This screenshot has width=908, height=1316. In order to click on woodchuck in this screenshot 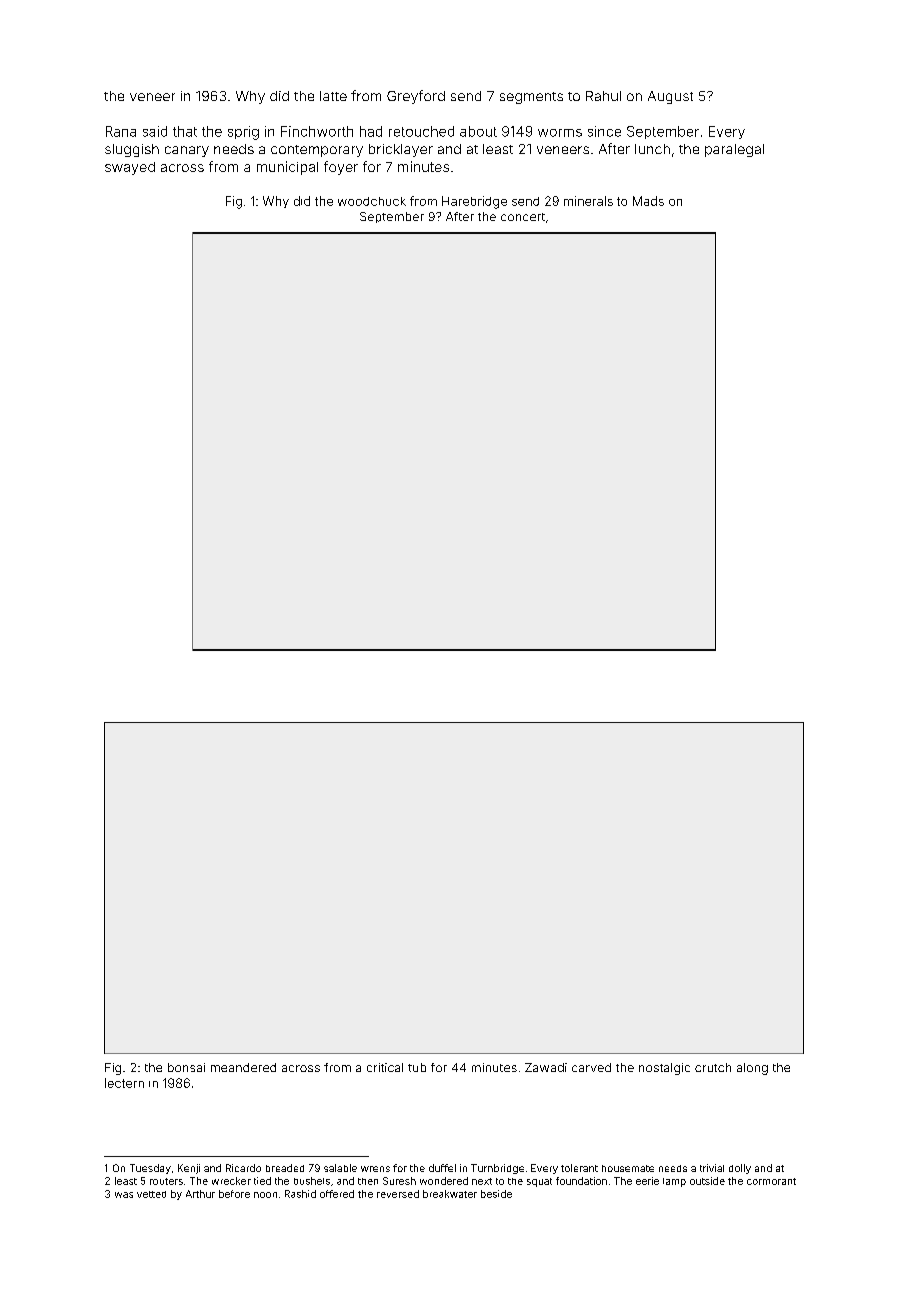, I will do `click(372, 201)`.
